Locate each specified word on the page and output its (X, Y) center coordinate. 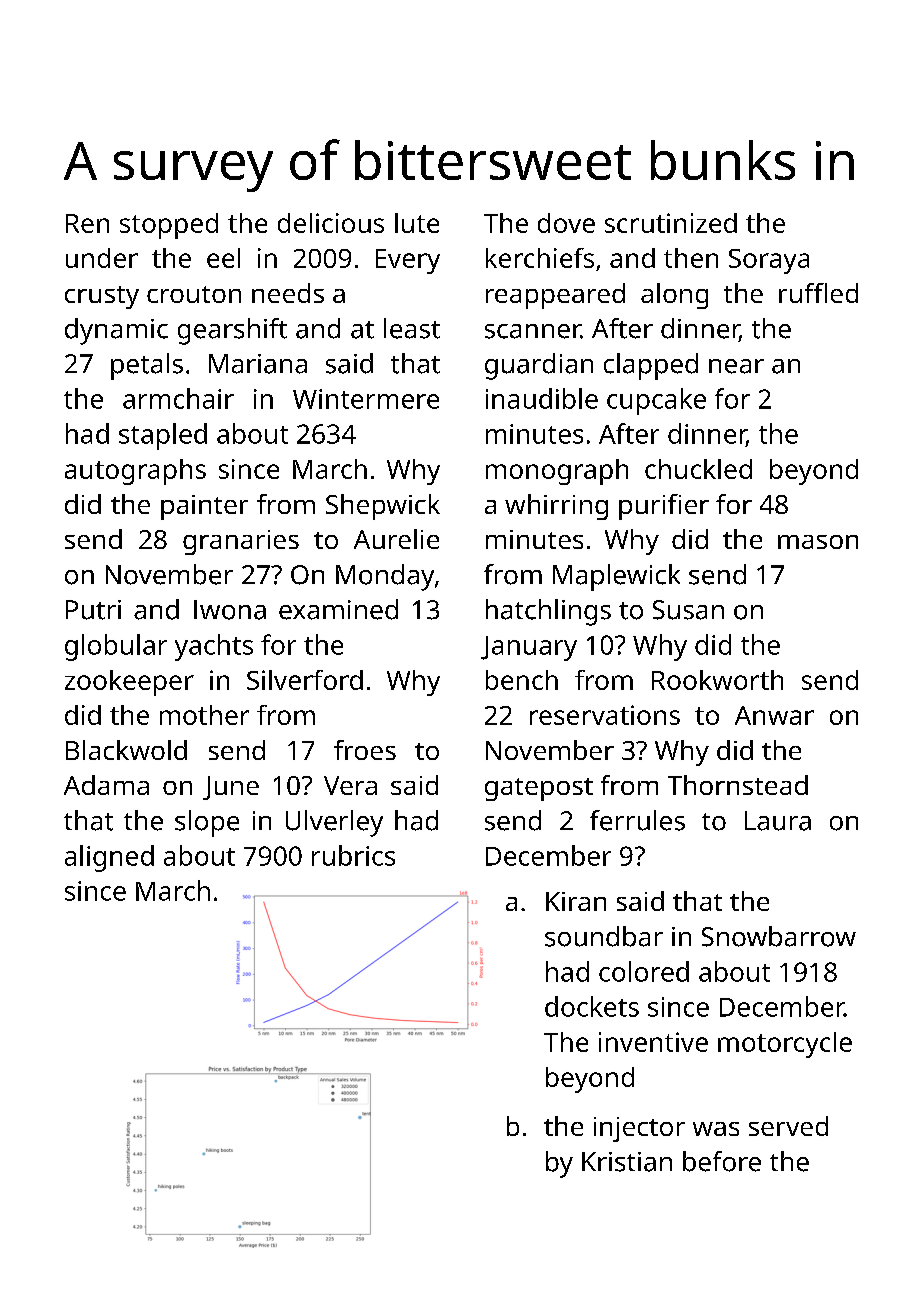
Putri (93, 610)
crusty (102, 297)
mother (204, 715)
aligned (109, 858)
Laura (778, 821)
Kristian (627, 1162)
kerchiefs (540, 258)
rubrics (353, 855)
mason (818, 542)
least (412, 328)
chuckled (698, 469)
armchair (178, 398)
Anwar (774, 715)
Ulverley (334, 823)
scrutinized (671, 223)
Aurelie (396, 539)
